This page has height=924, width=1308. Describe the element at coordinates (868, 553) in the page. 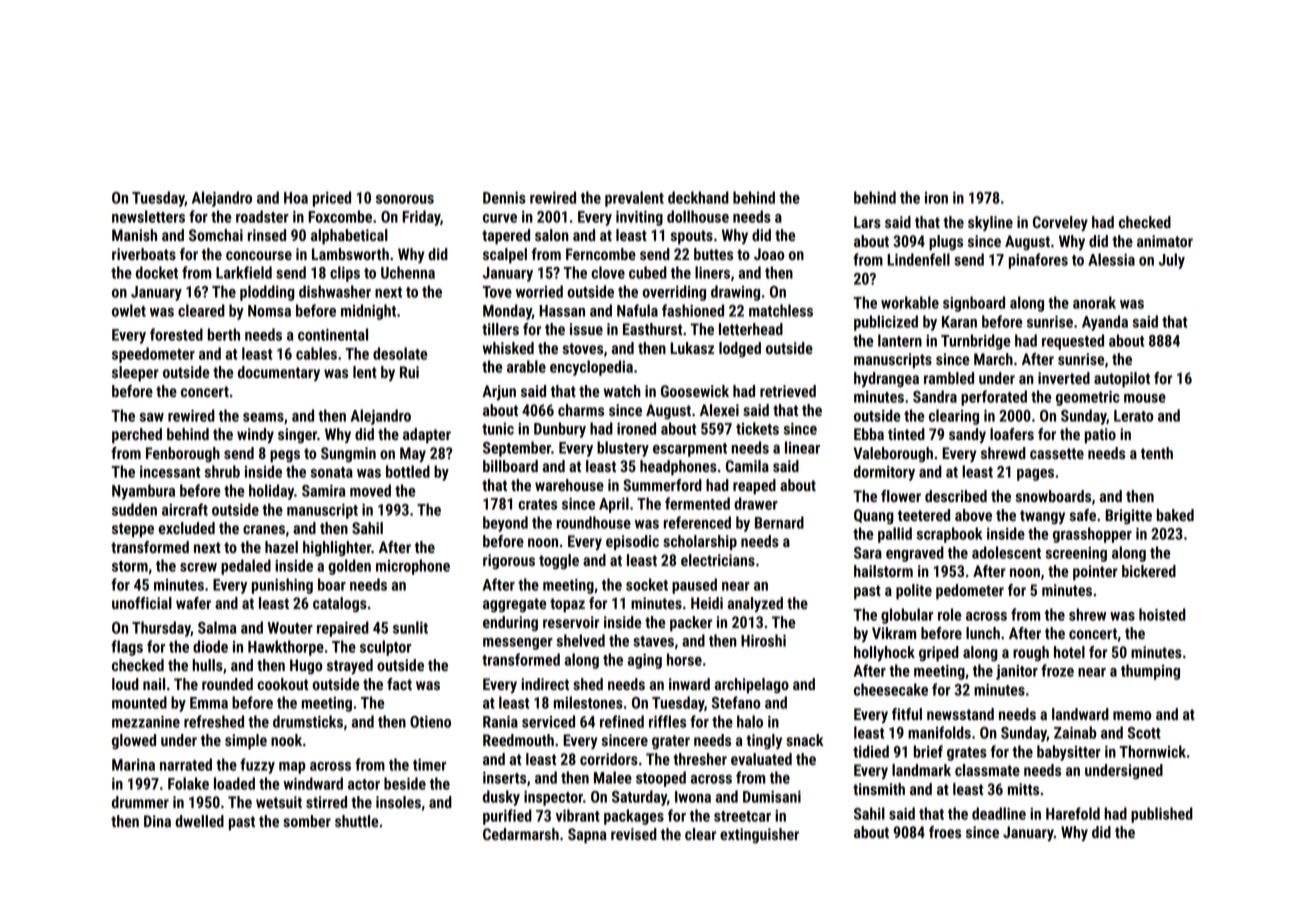

I see `Sara` at that location.
